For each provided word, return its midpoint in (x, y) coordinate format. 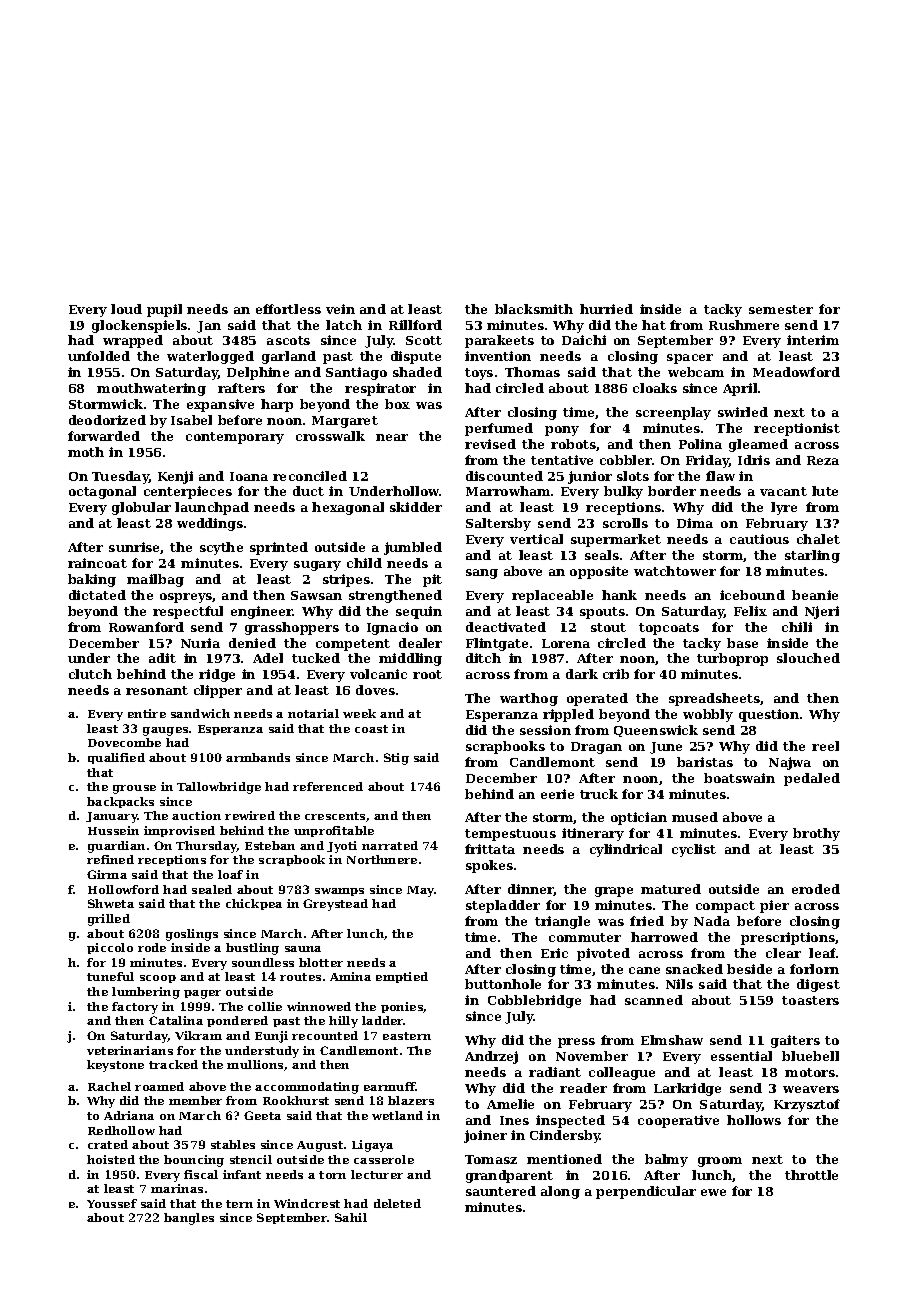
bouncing (194, 1161)
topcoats (669, 629)
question (769, 715)
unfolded (99, 356)
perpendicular (646, 1192)
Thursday (206, 847)
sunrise (135, 548)
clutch (90, 674)
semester (781, 309)
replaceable (552, 596)
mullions (255, 1064)
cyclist (694, 850)
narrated (390, 845)
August (320, 1146)
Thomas (532, 372)
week (359, 713)
